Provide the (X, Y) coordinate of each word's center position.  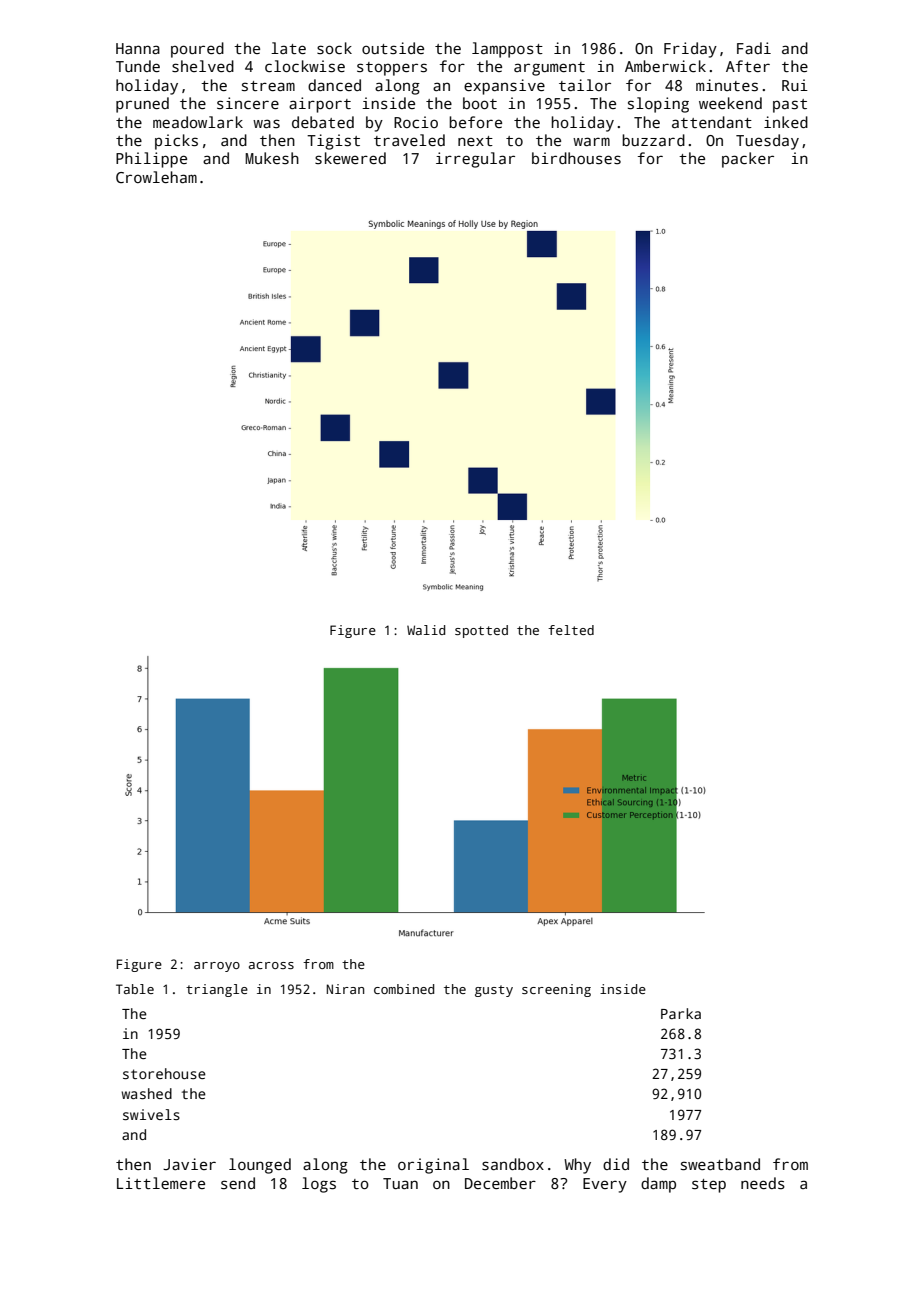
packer (748, 160)
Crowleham (156, 177)
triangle (217, 990)
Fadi (754, 48)
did (616, 1164)
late (288, 48)
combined (404, 989)
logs (319, 1185)
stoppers (392, 69)
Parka (681, 1013)
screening (556, 990)
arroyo (217, 967)
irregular (475, 160)
